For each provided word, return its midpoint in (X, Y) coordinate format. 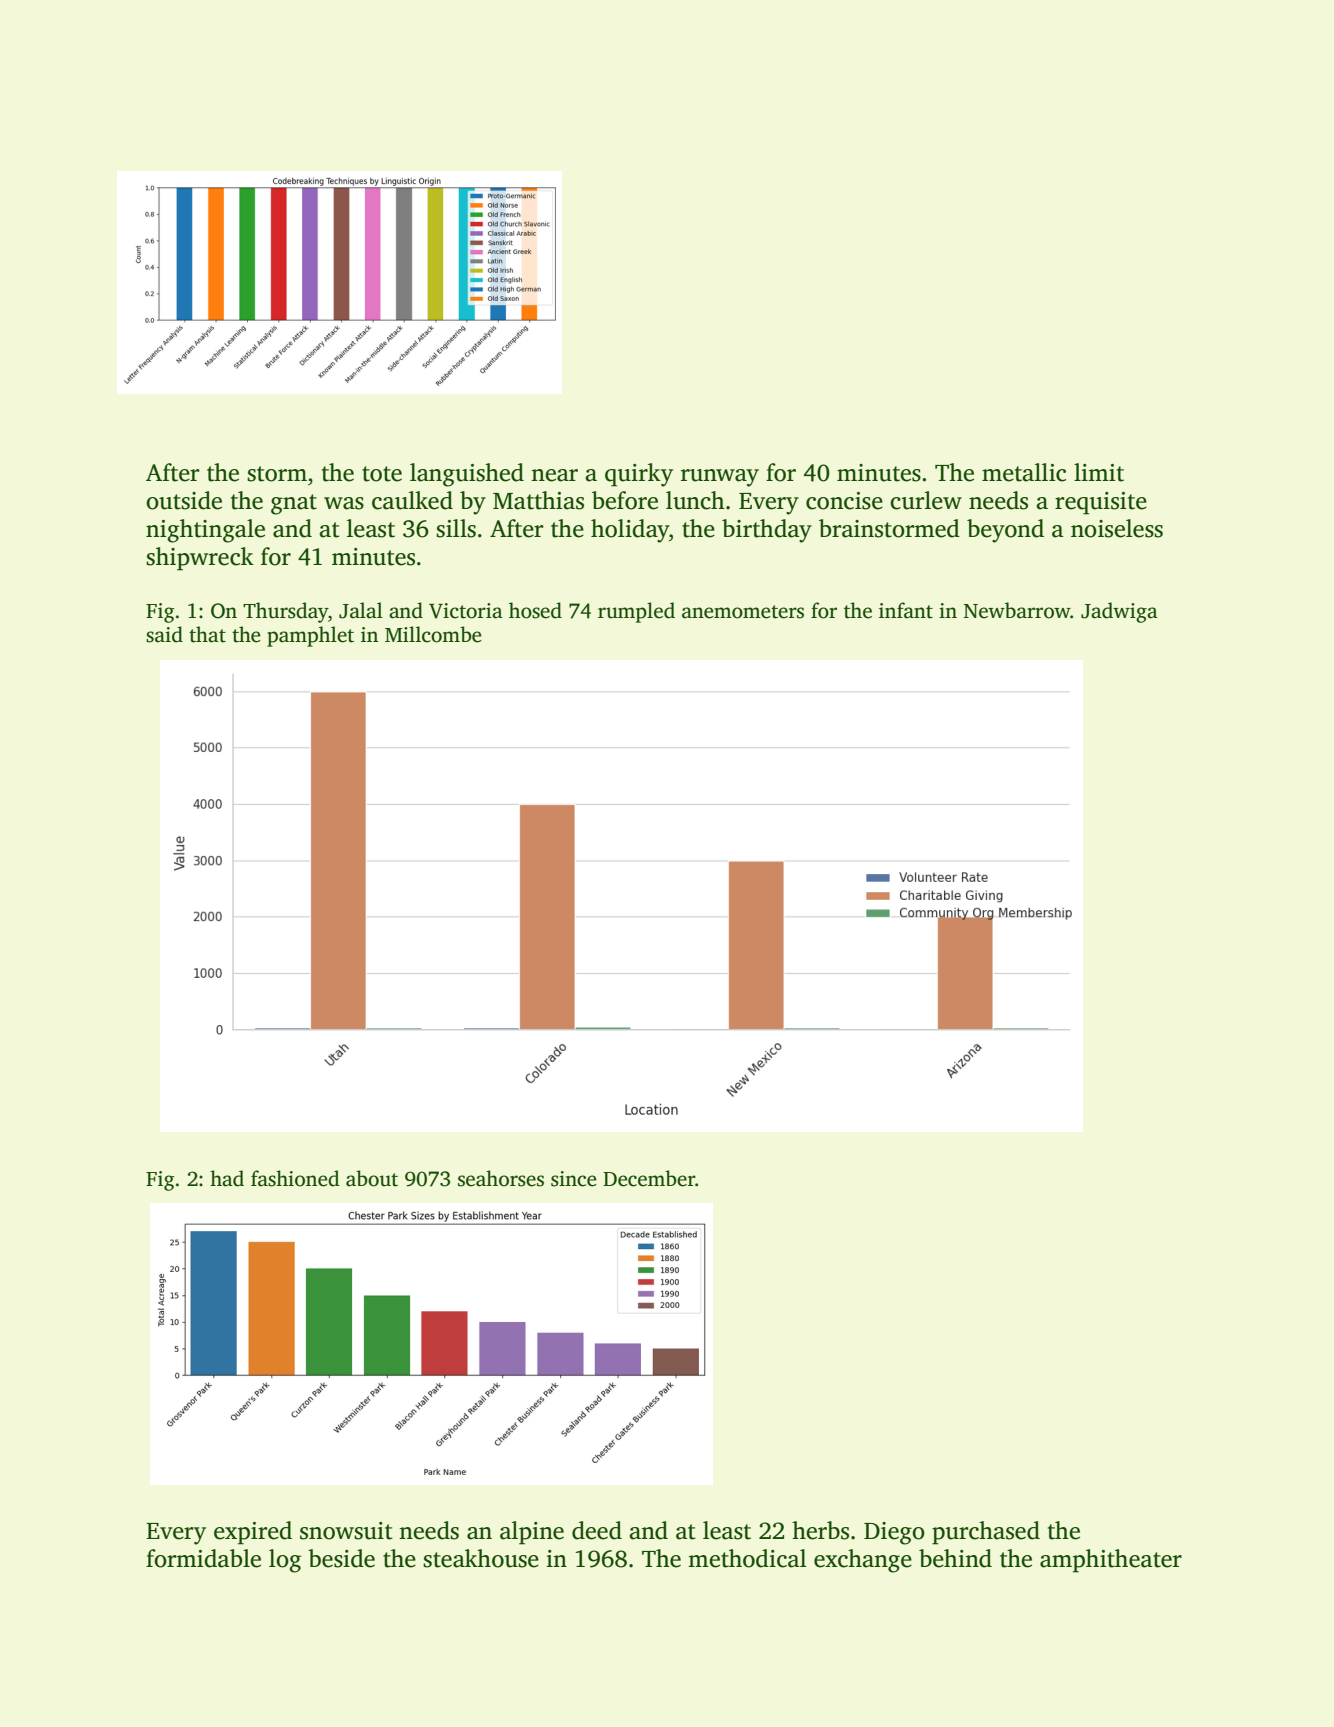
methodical (747, 1558)
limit (1099, 472)
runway (720, 478)
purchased (986, 1533)
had (227, 1178)
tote (382, 474)
